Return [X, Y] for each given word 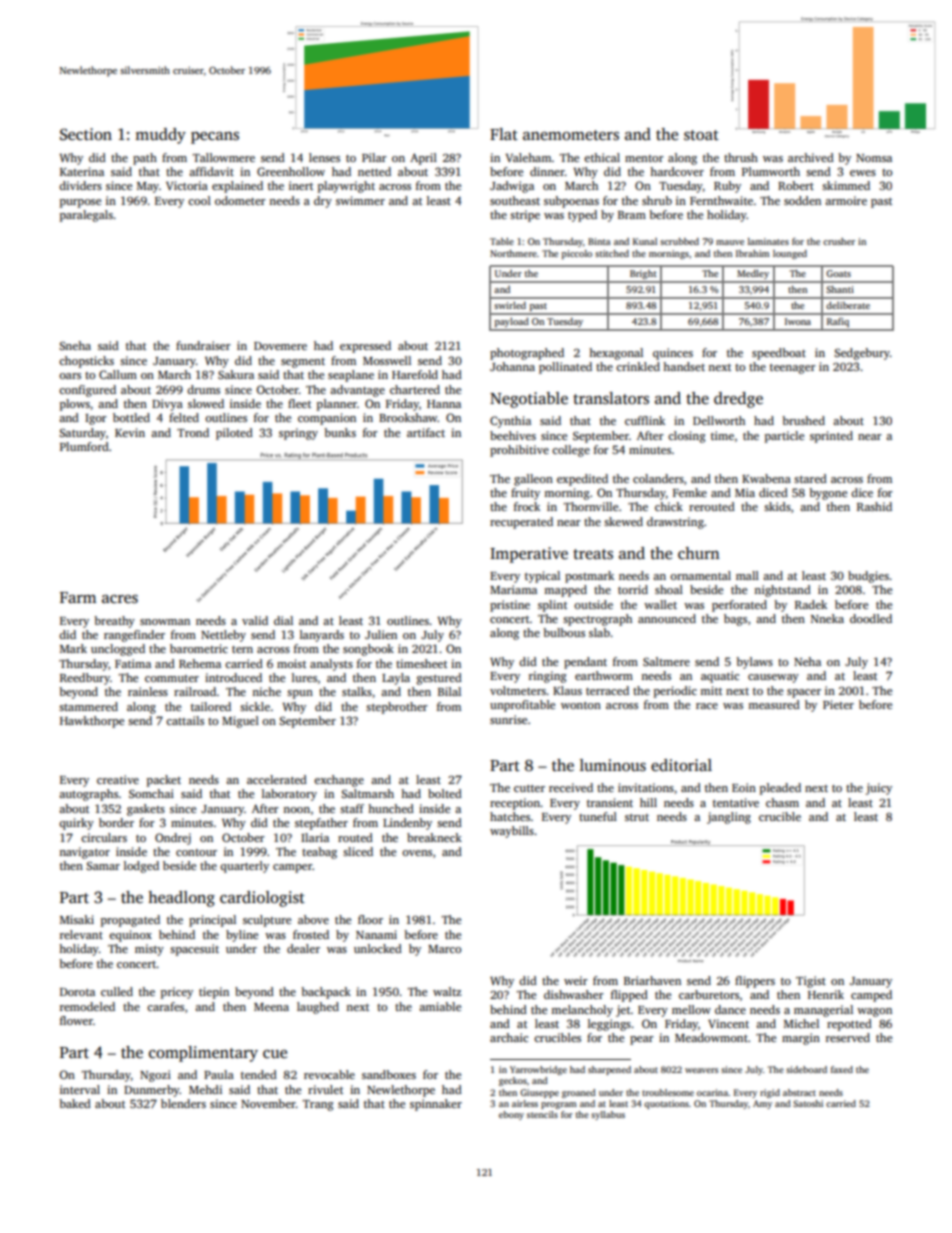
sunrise [508, 719]
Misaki [77, 919]
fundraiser [203, 345]
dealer [303, 948]
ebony [511, 1115]
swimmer [360, 200]
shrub [657, 200]
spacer [804, 693]
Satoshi [808, 1103]
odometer [240, 200]
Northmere [513, 253]
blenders [183, 1103]
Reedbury [85, 679]
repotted [849, 1025]
